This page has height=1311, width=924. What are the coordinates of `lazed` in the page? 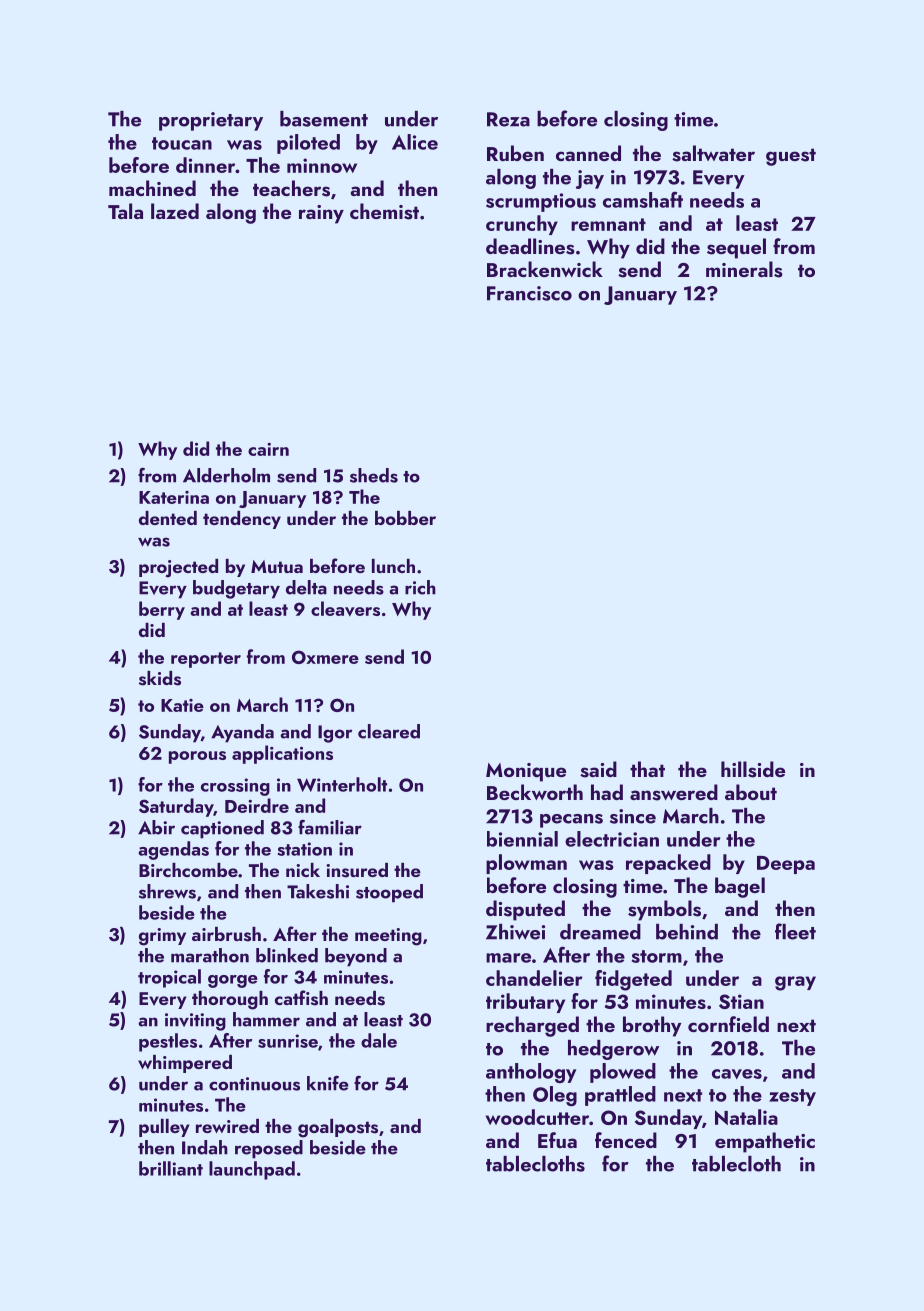 It's located at (175, 211).
